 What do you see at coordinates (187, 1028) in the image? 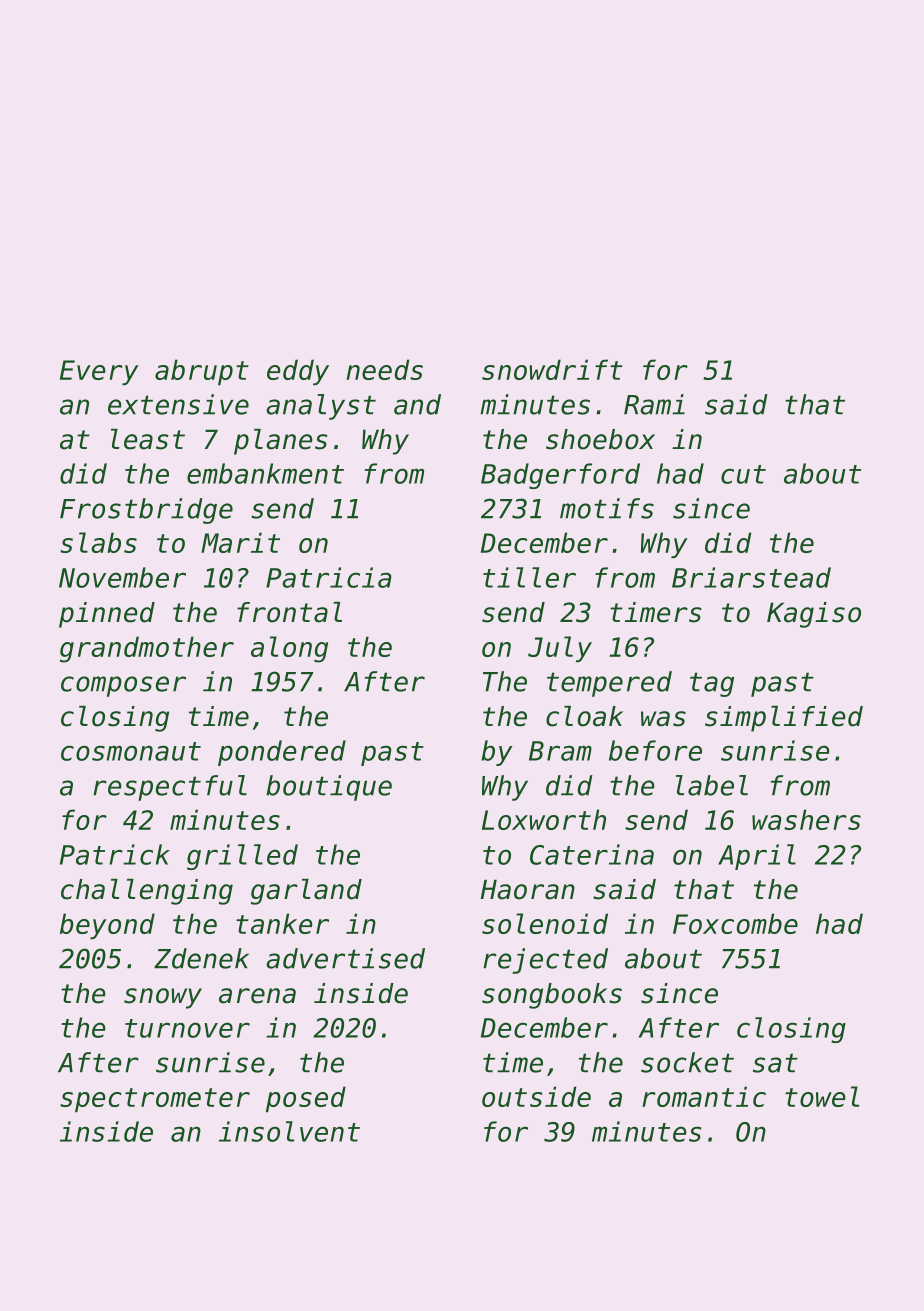
I see `turnover` at bounding box center [187, 1028].
